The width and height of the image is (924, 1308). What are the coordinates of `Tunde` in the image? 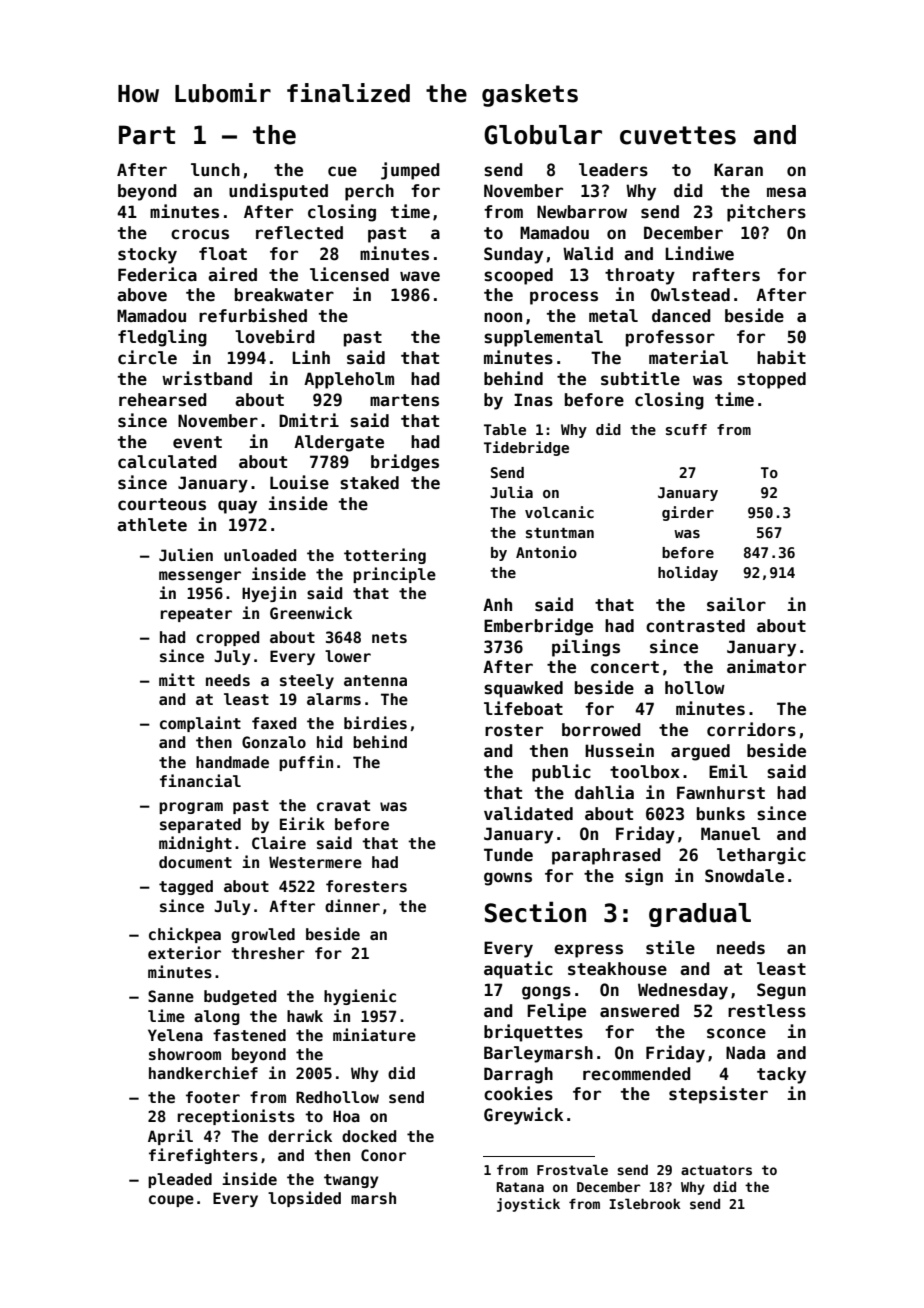 It's located at (508, 855).
